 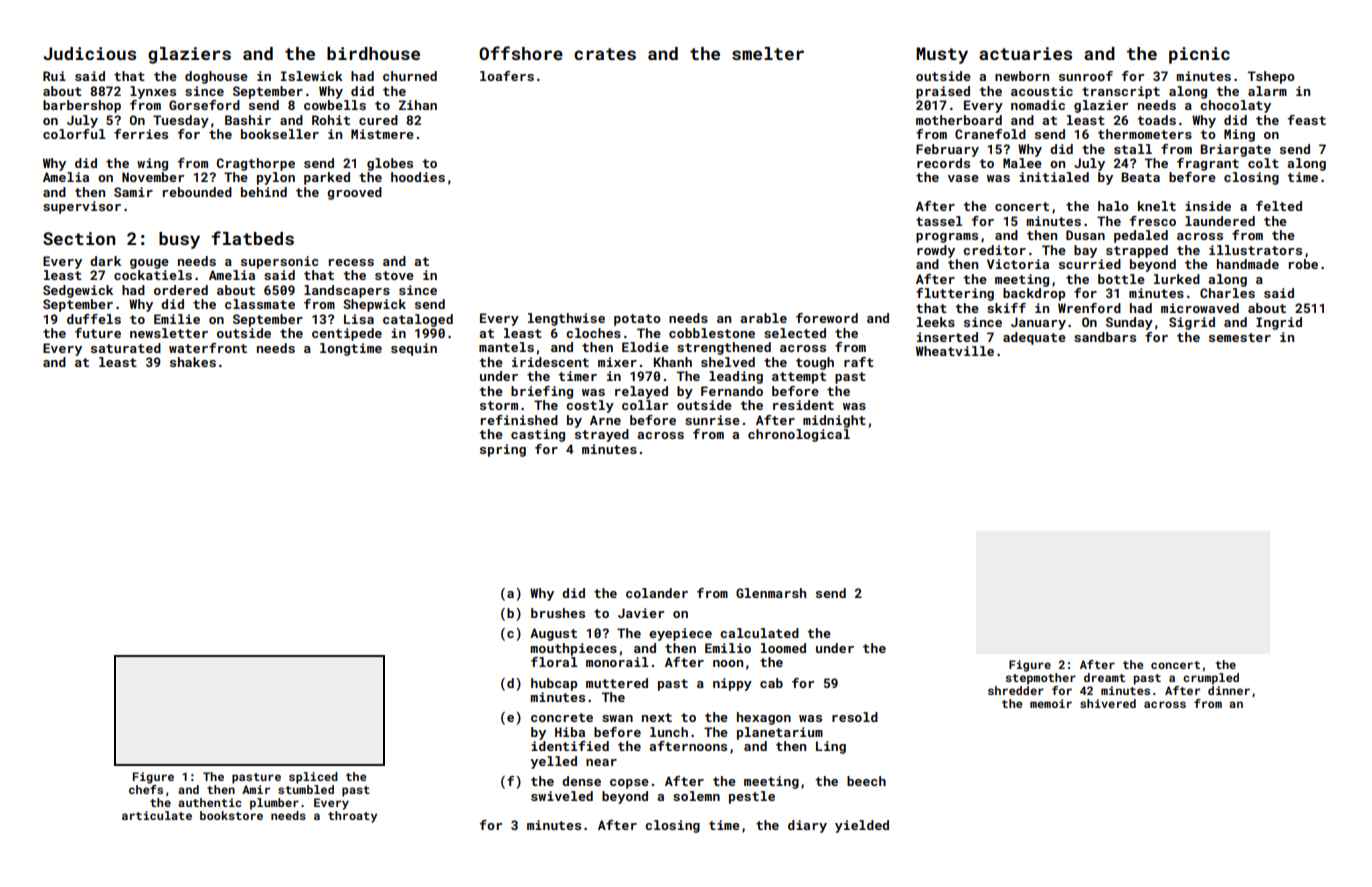 I want to click on eyepiece, so click(x=680, y=634).
